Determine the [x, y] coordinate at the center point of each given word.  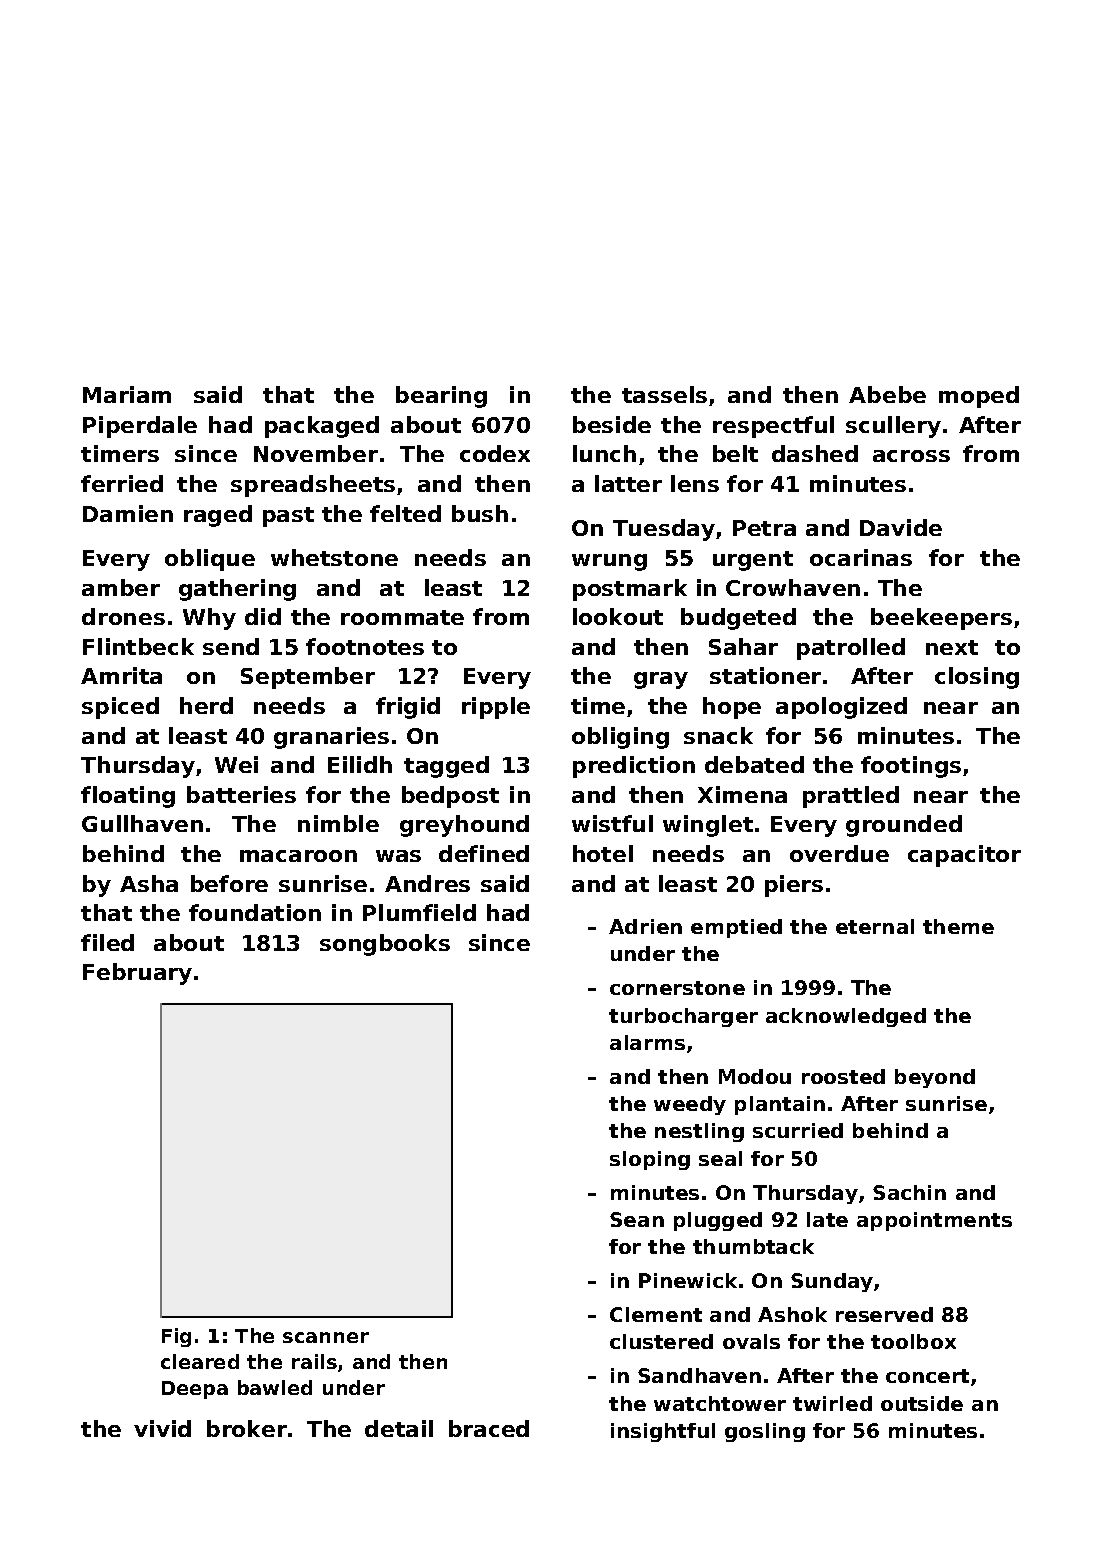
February [137, 974]
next [952, 647]
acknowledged [846, 1017]
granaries [331, 738]
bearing [441, 397]
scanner [326, 1337]
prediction [634, 767]
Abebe [887, 394]
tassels [664, 394]
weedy [690, 1105]
